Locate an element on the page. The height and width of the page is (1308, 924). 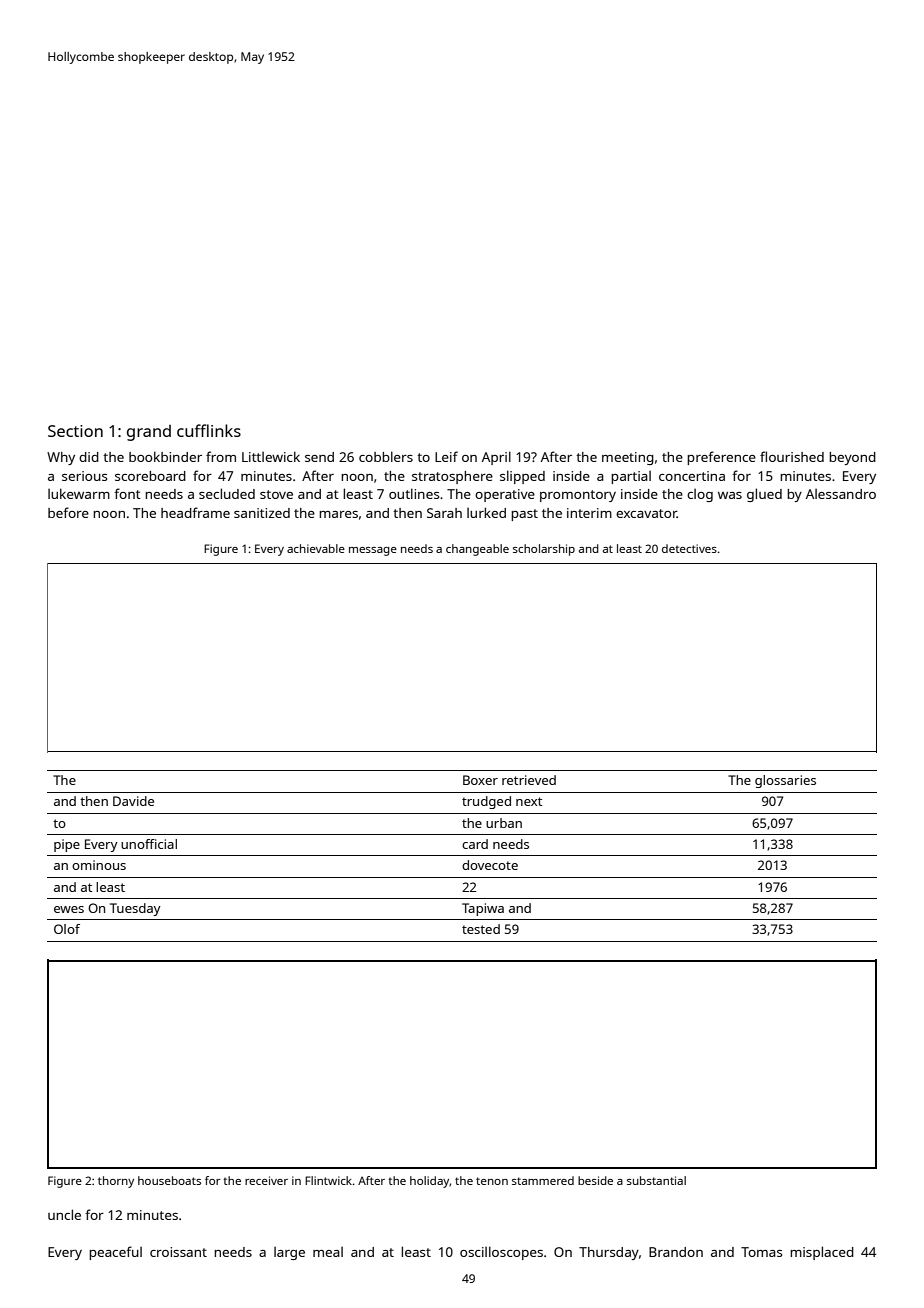
unofficial is located at coordinates (149, 844).
